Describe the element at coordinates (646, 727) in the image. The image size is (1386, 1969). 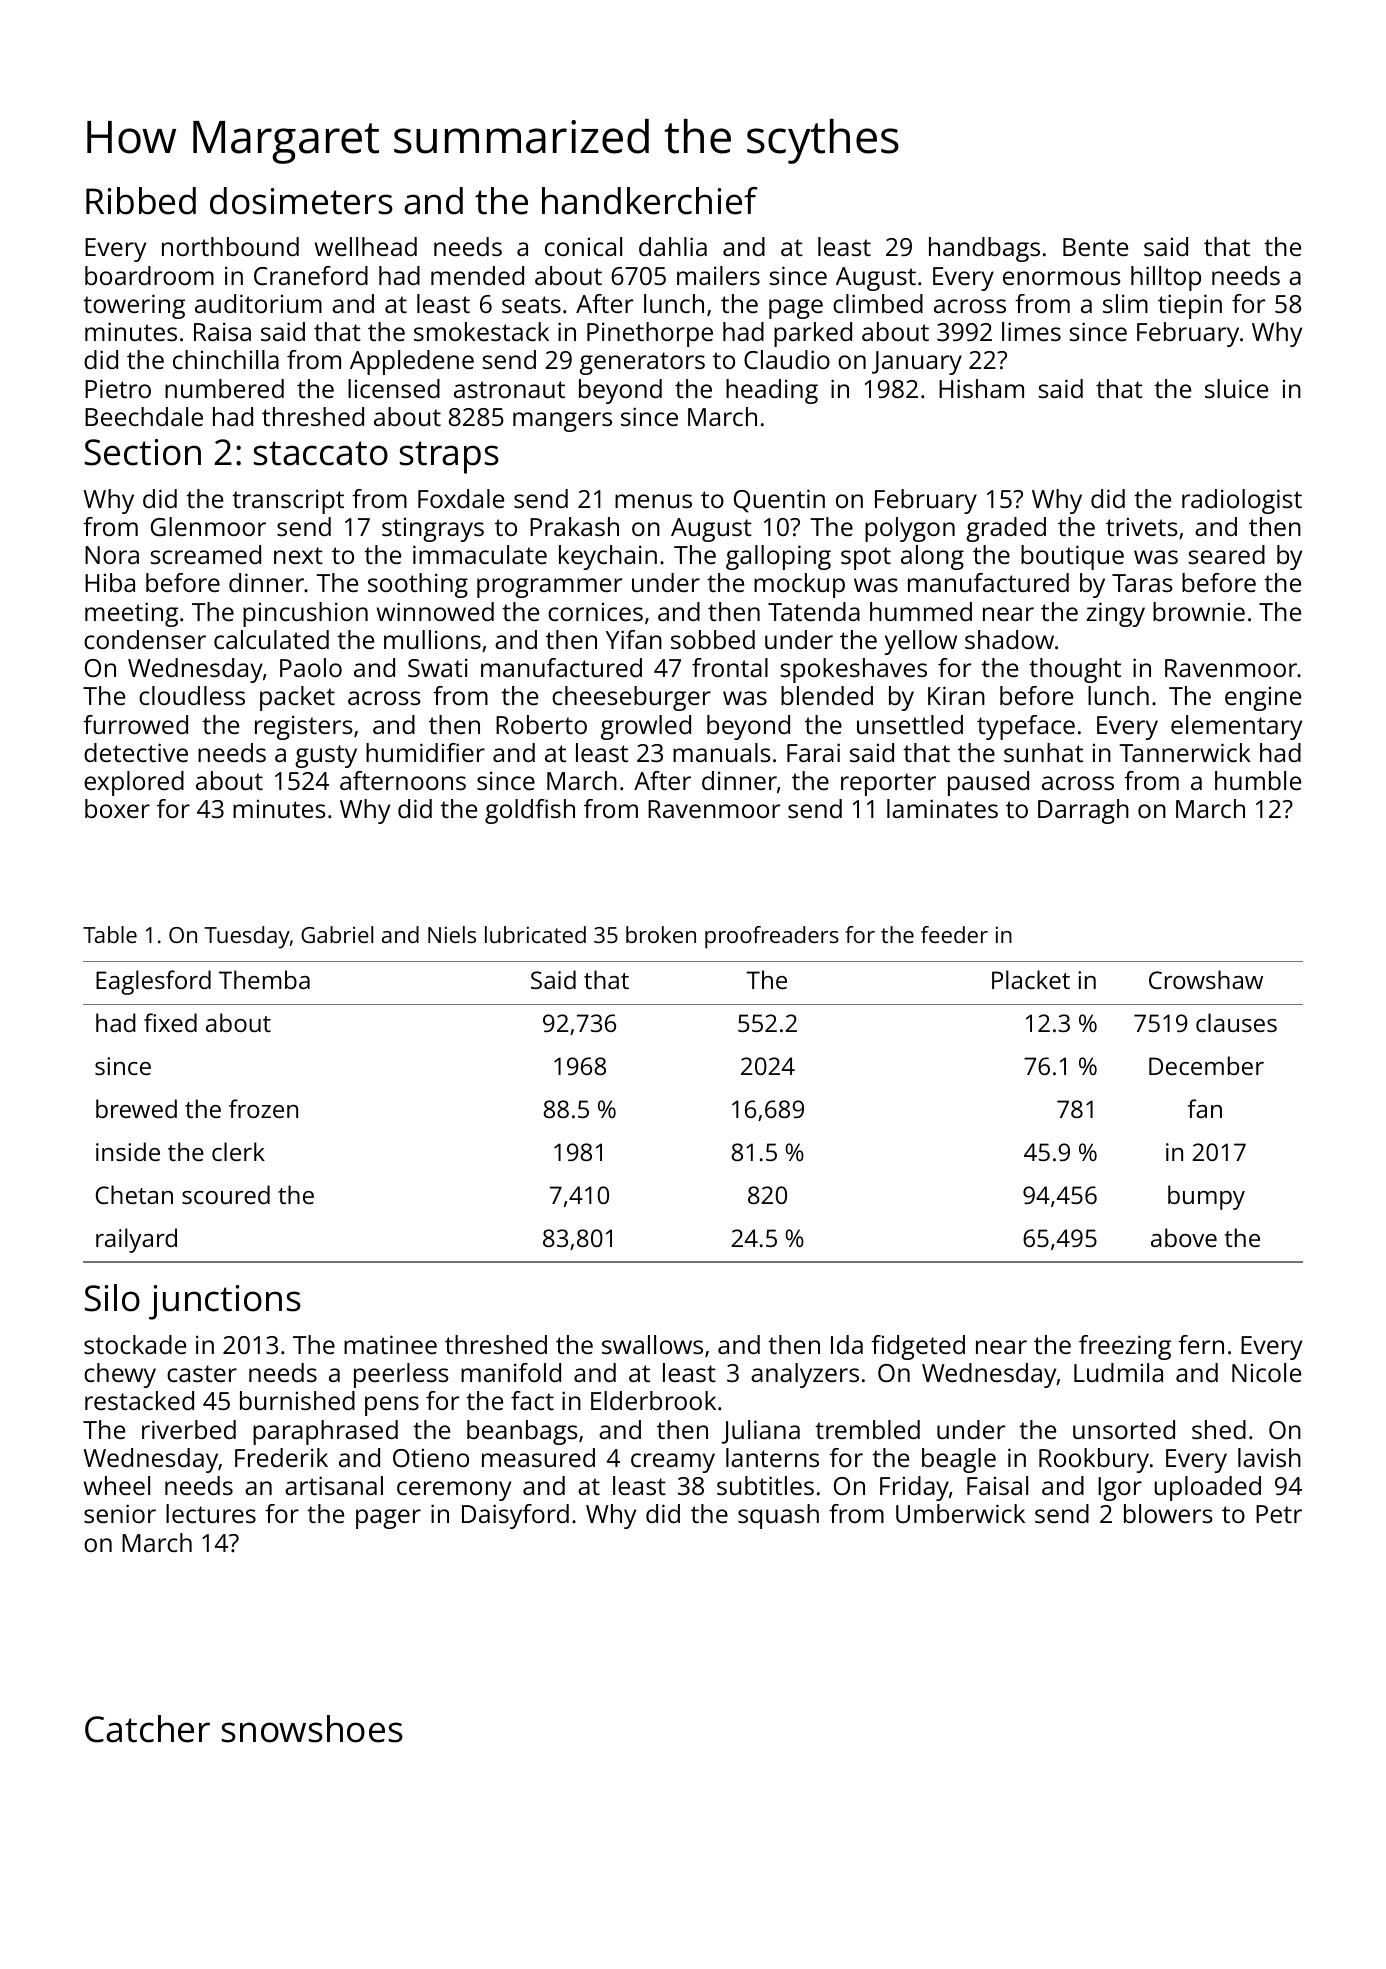
I see `growled` at that location.
